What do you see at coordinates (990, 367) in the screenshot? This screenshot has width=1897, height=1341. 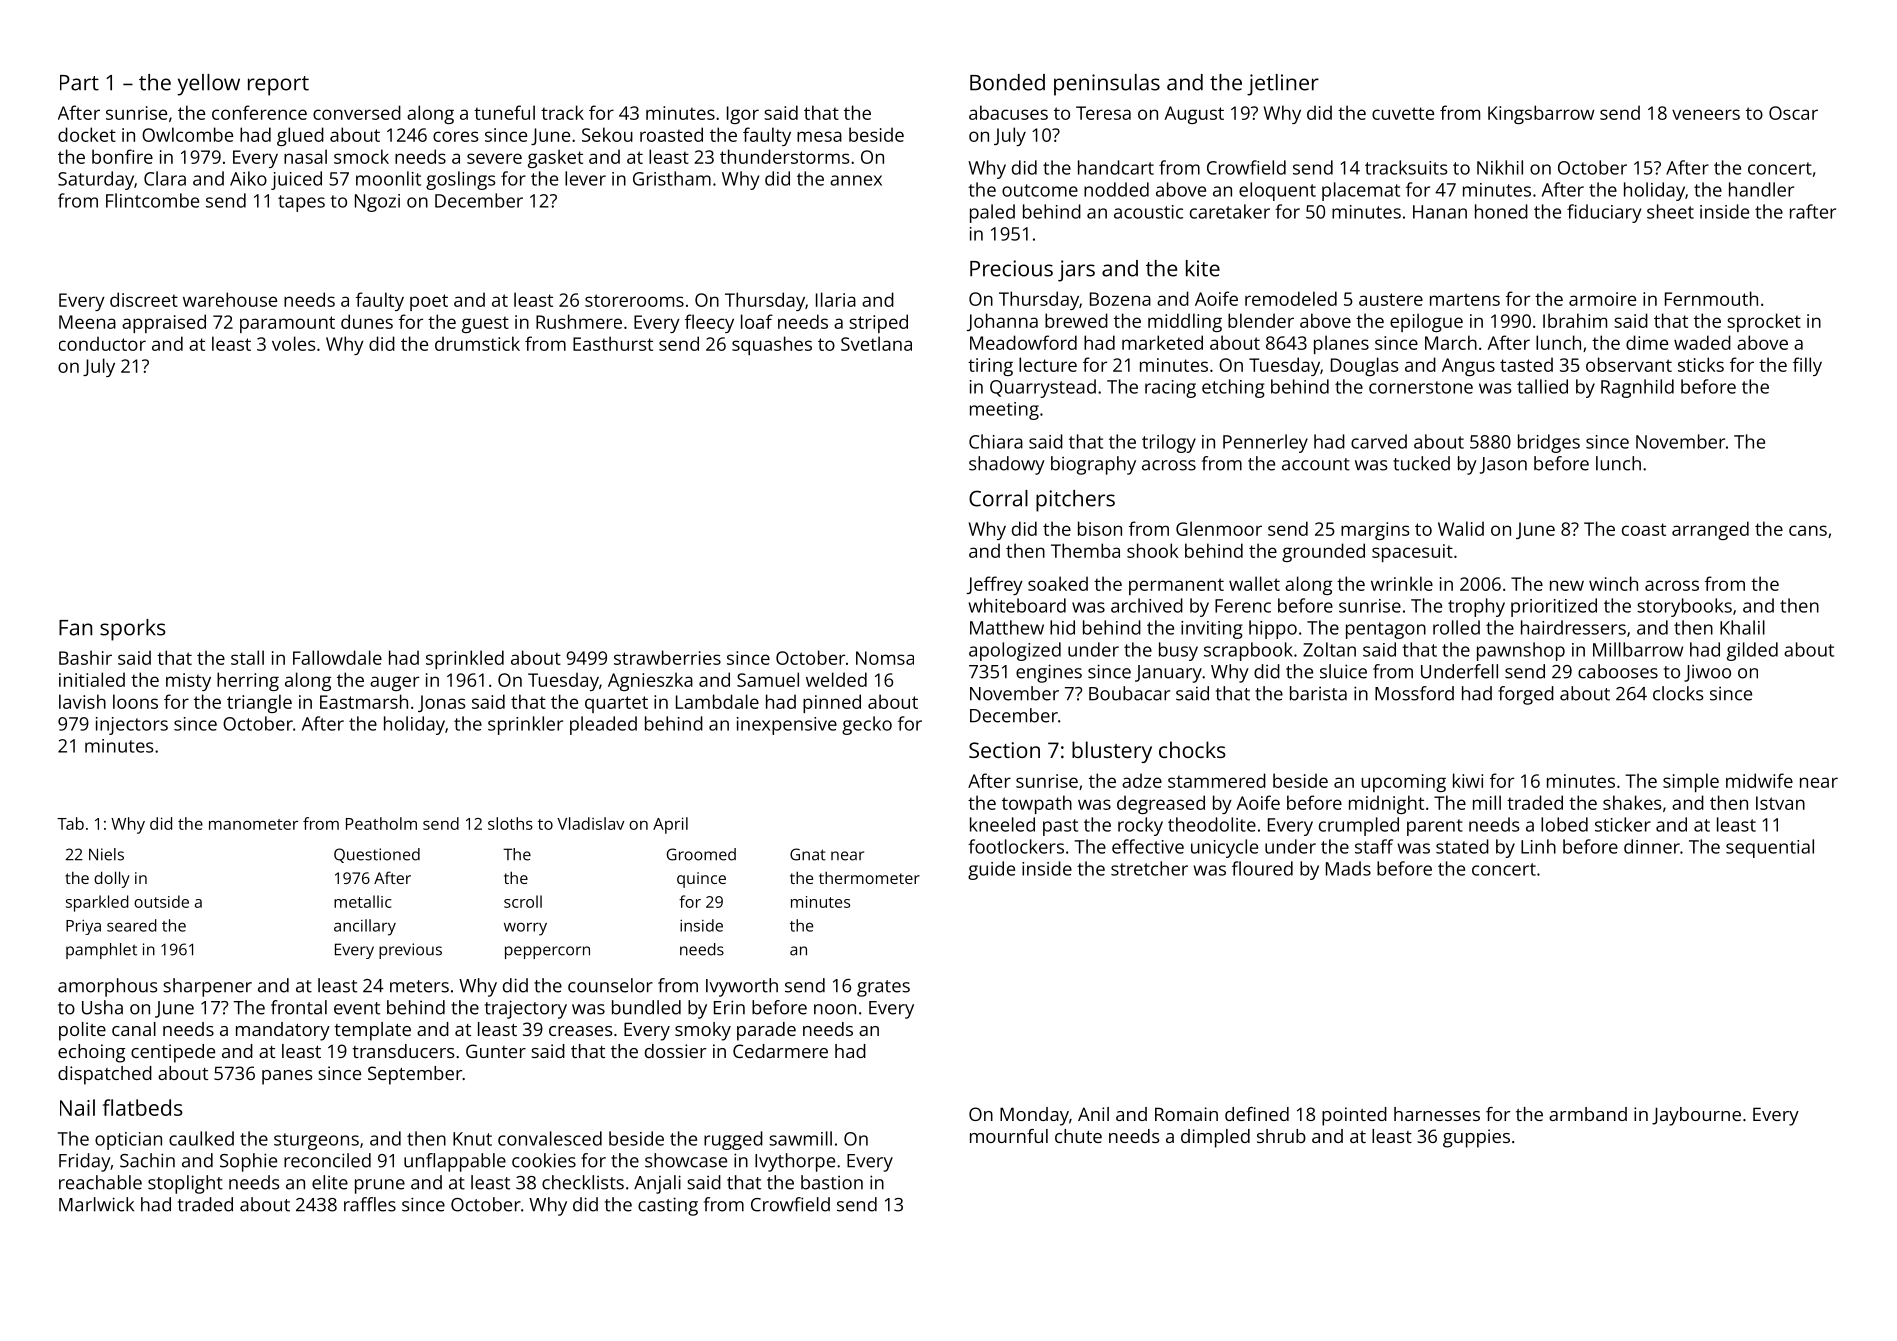 I see `tiring` at bounding box center [990, 367].
